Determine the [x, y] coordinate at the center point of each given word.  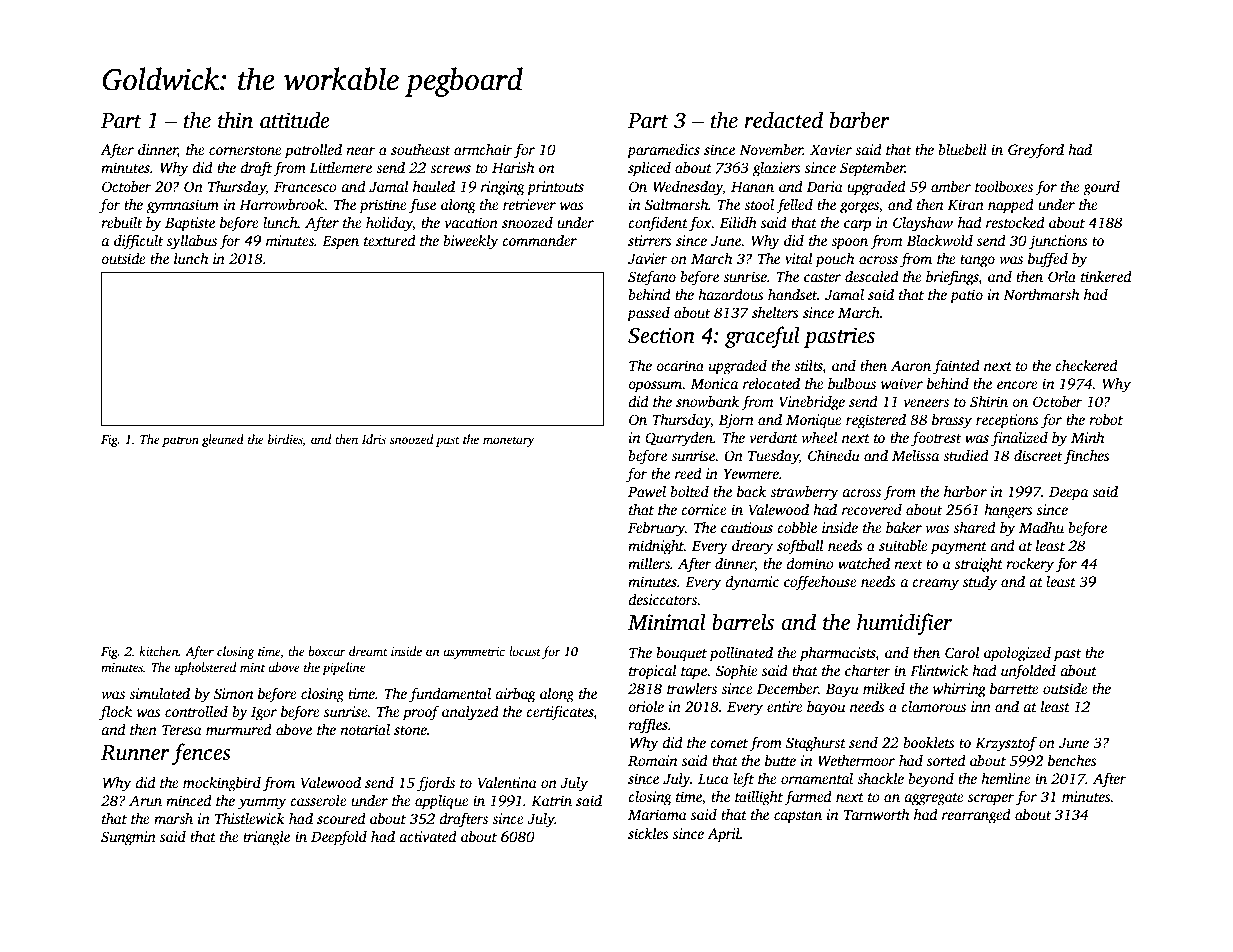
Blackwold [940, 240]
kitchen [159, 651]
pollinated [741, 654]
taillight [759, 798]
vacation [471, 222]
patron [180, 441]
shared [974, 527]
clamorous [933, 706]
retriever [529, 204]
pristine [383, 206]
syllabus [192, 242]
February [656, 529]
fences [201, 754]
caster [822, 277]
